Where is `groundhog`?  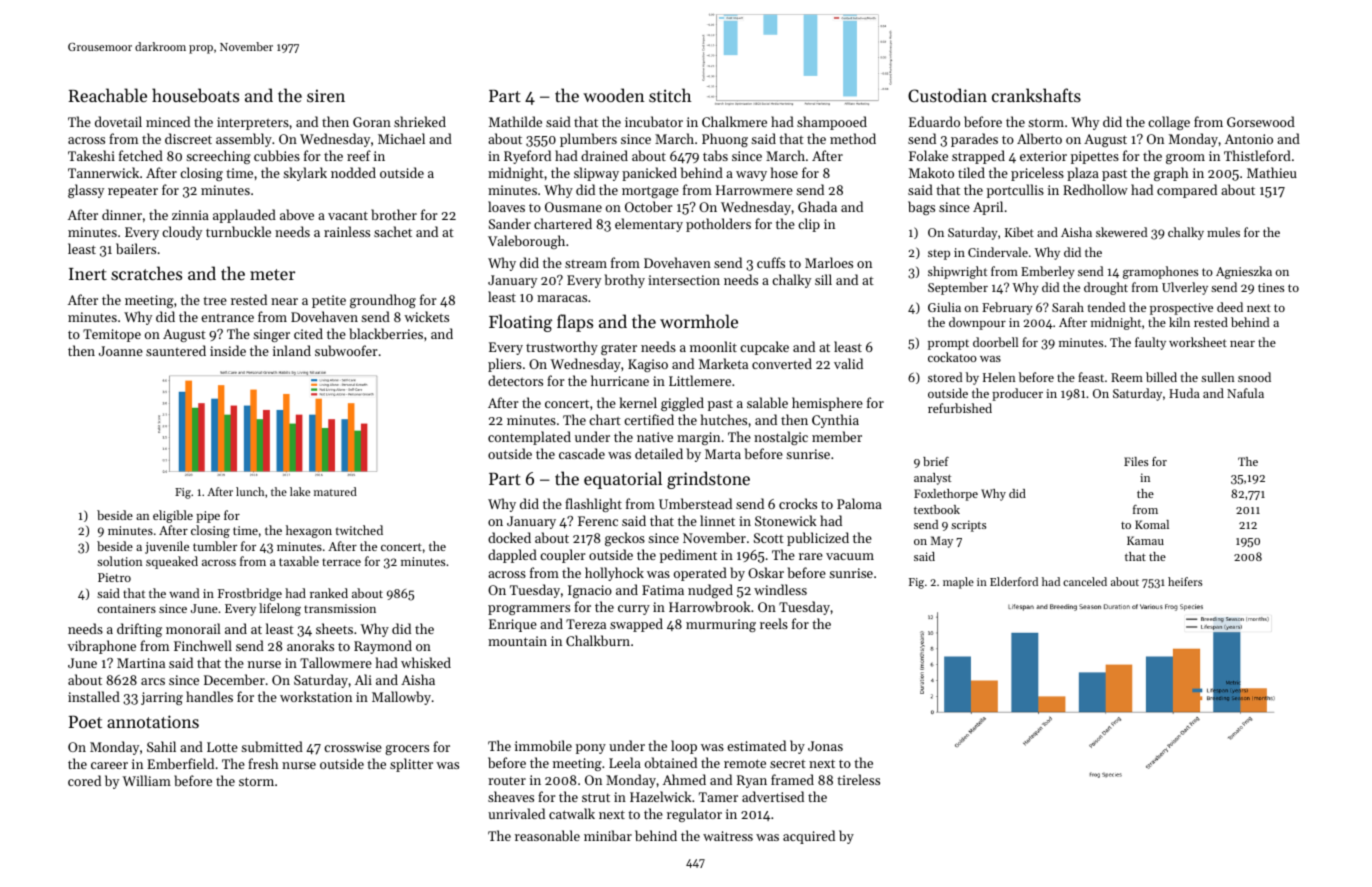 groundhog is located at coordinates (383, 301).
